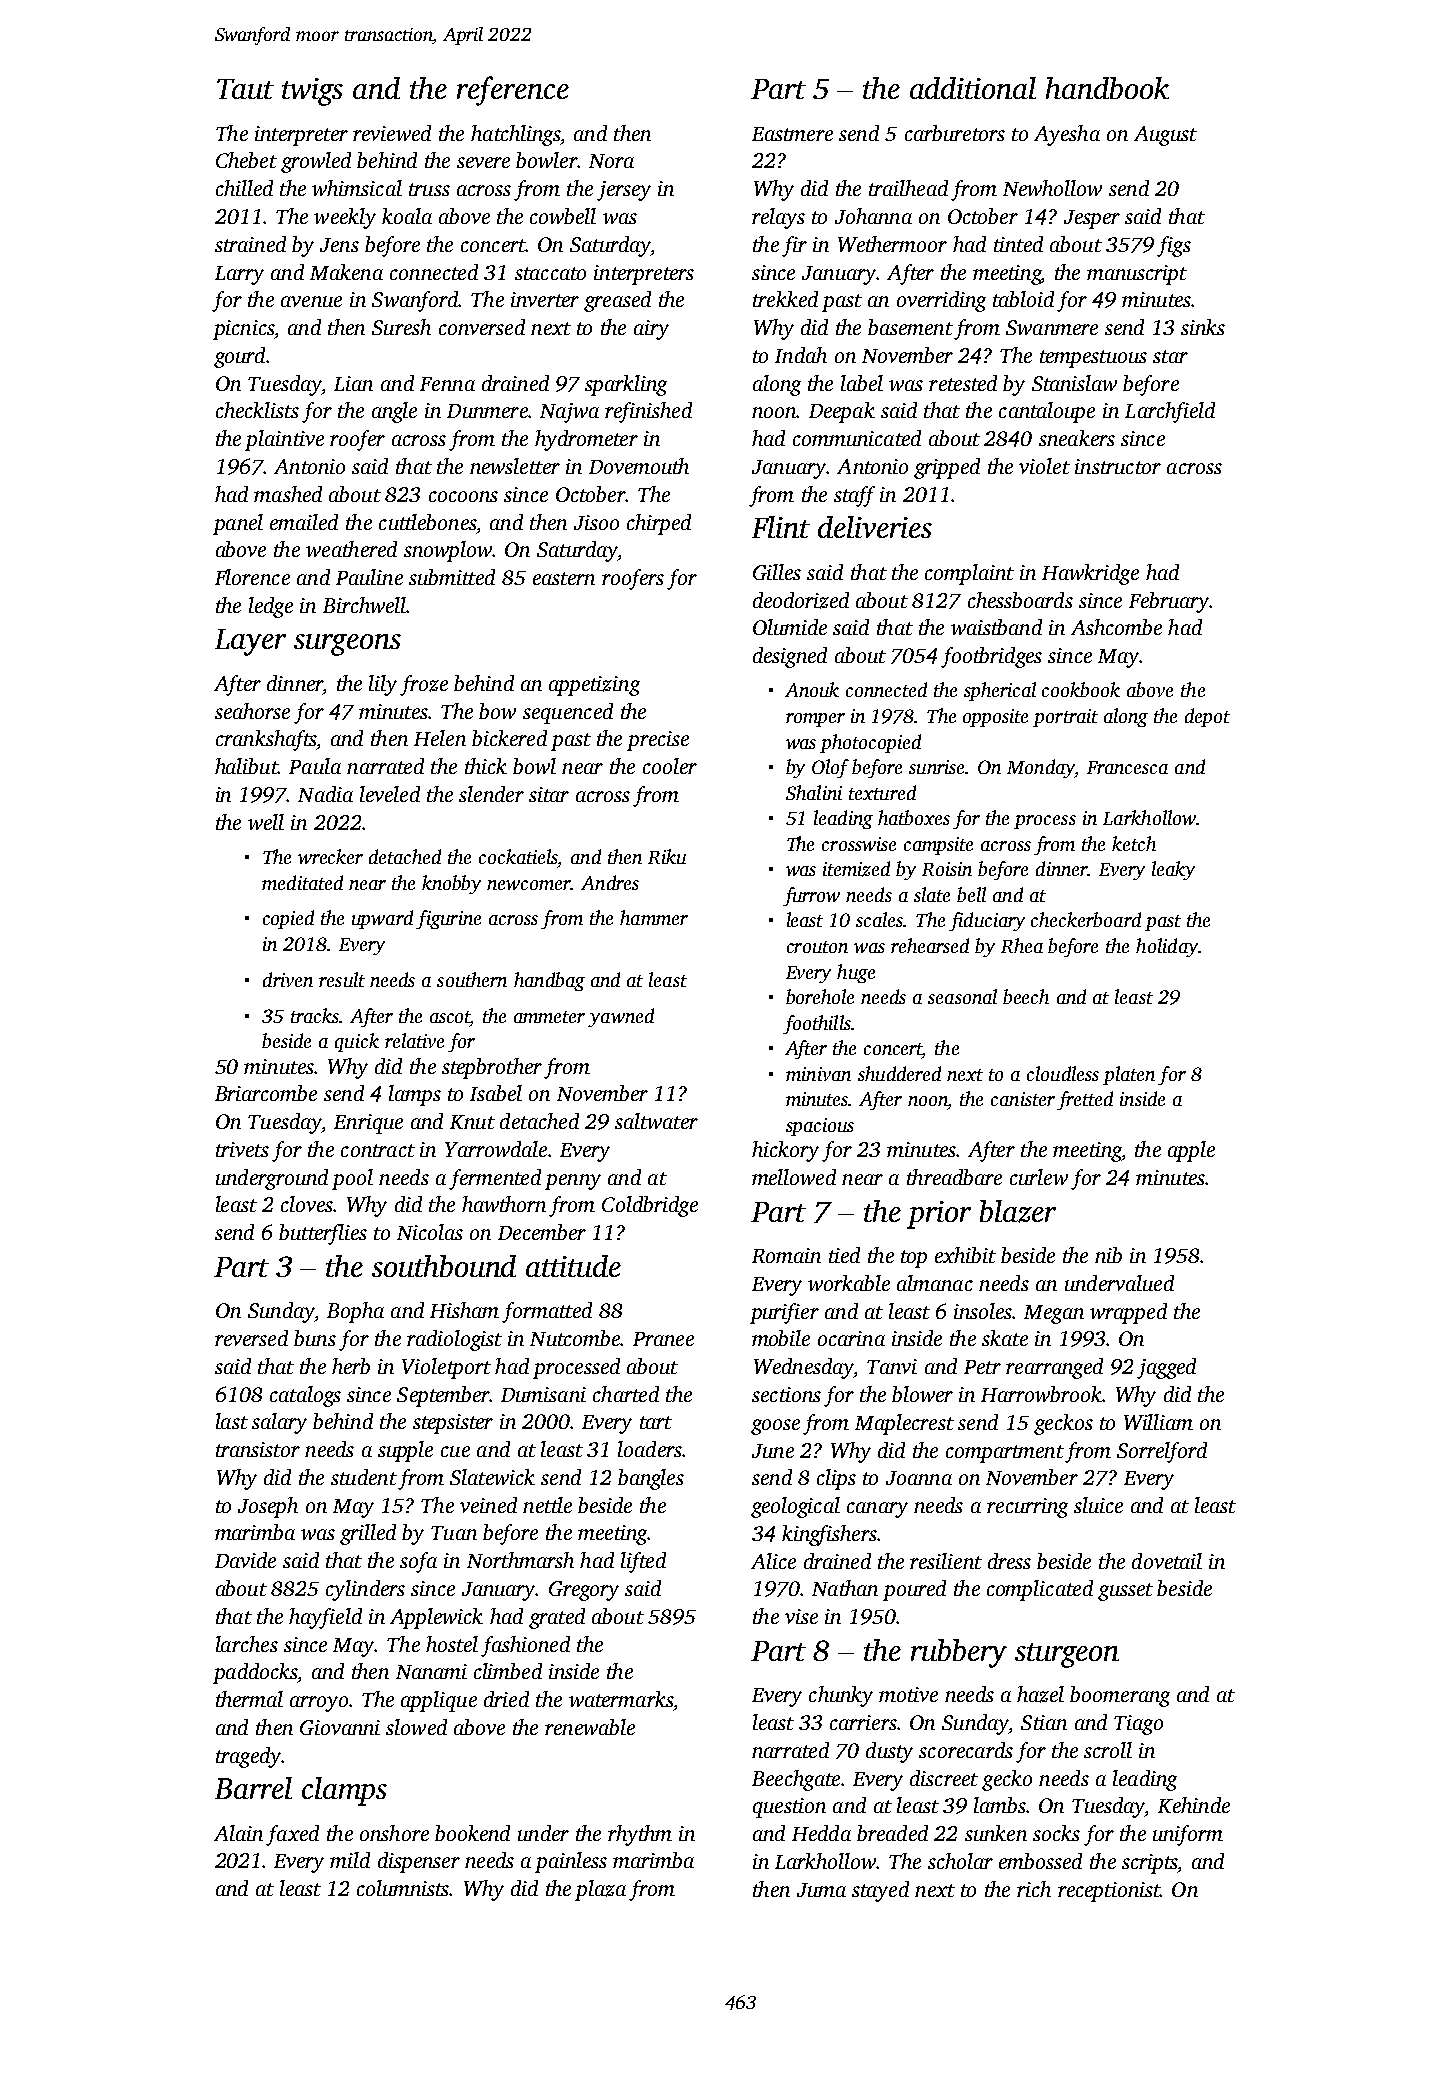  Describe the element at coordinates (244, 188) in the page. I see `chilled` at that location.
